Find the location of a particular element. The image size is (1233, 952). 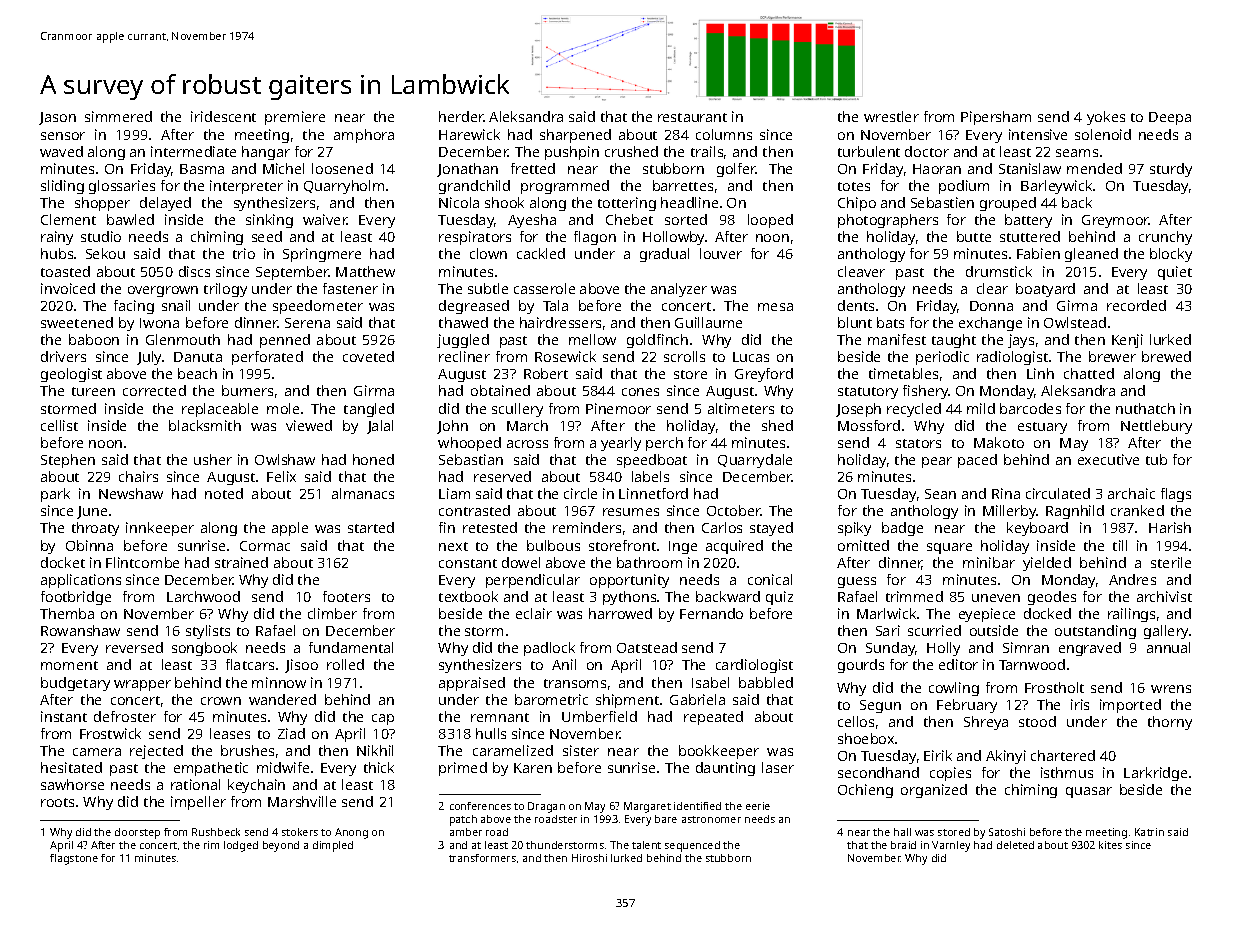

Guillaume is located at coordinates (708, 322).
